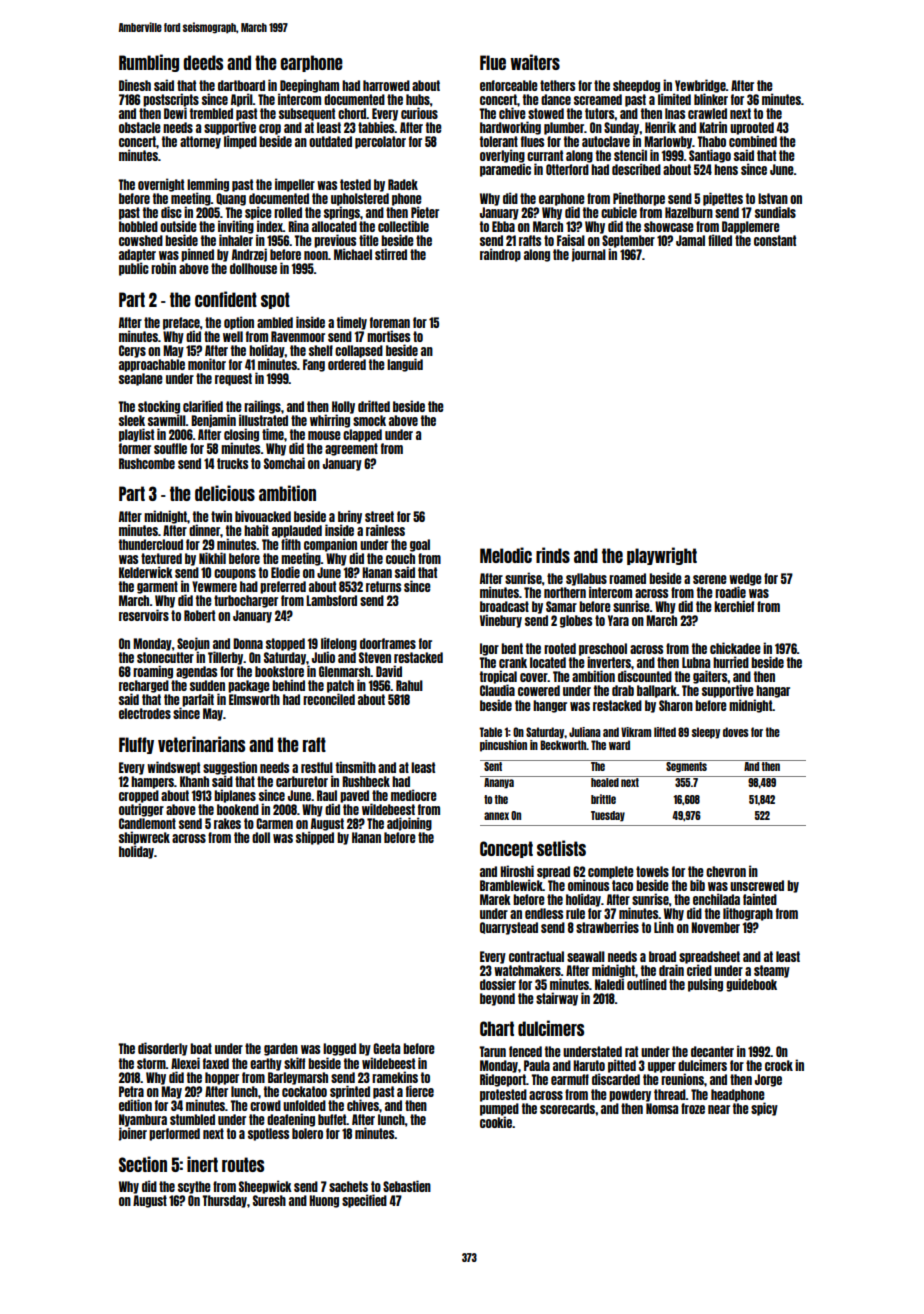  I want to click on Geeta, so click(386, 1048).
